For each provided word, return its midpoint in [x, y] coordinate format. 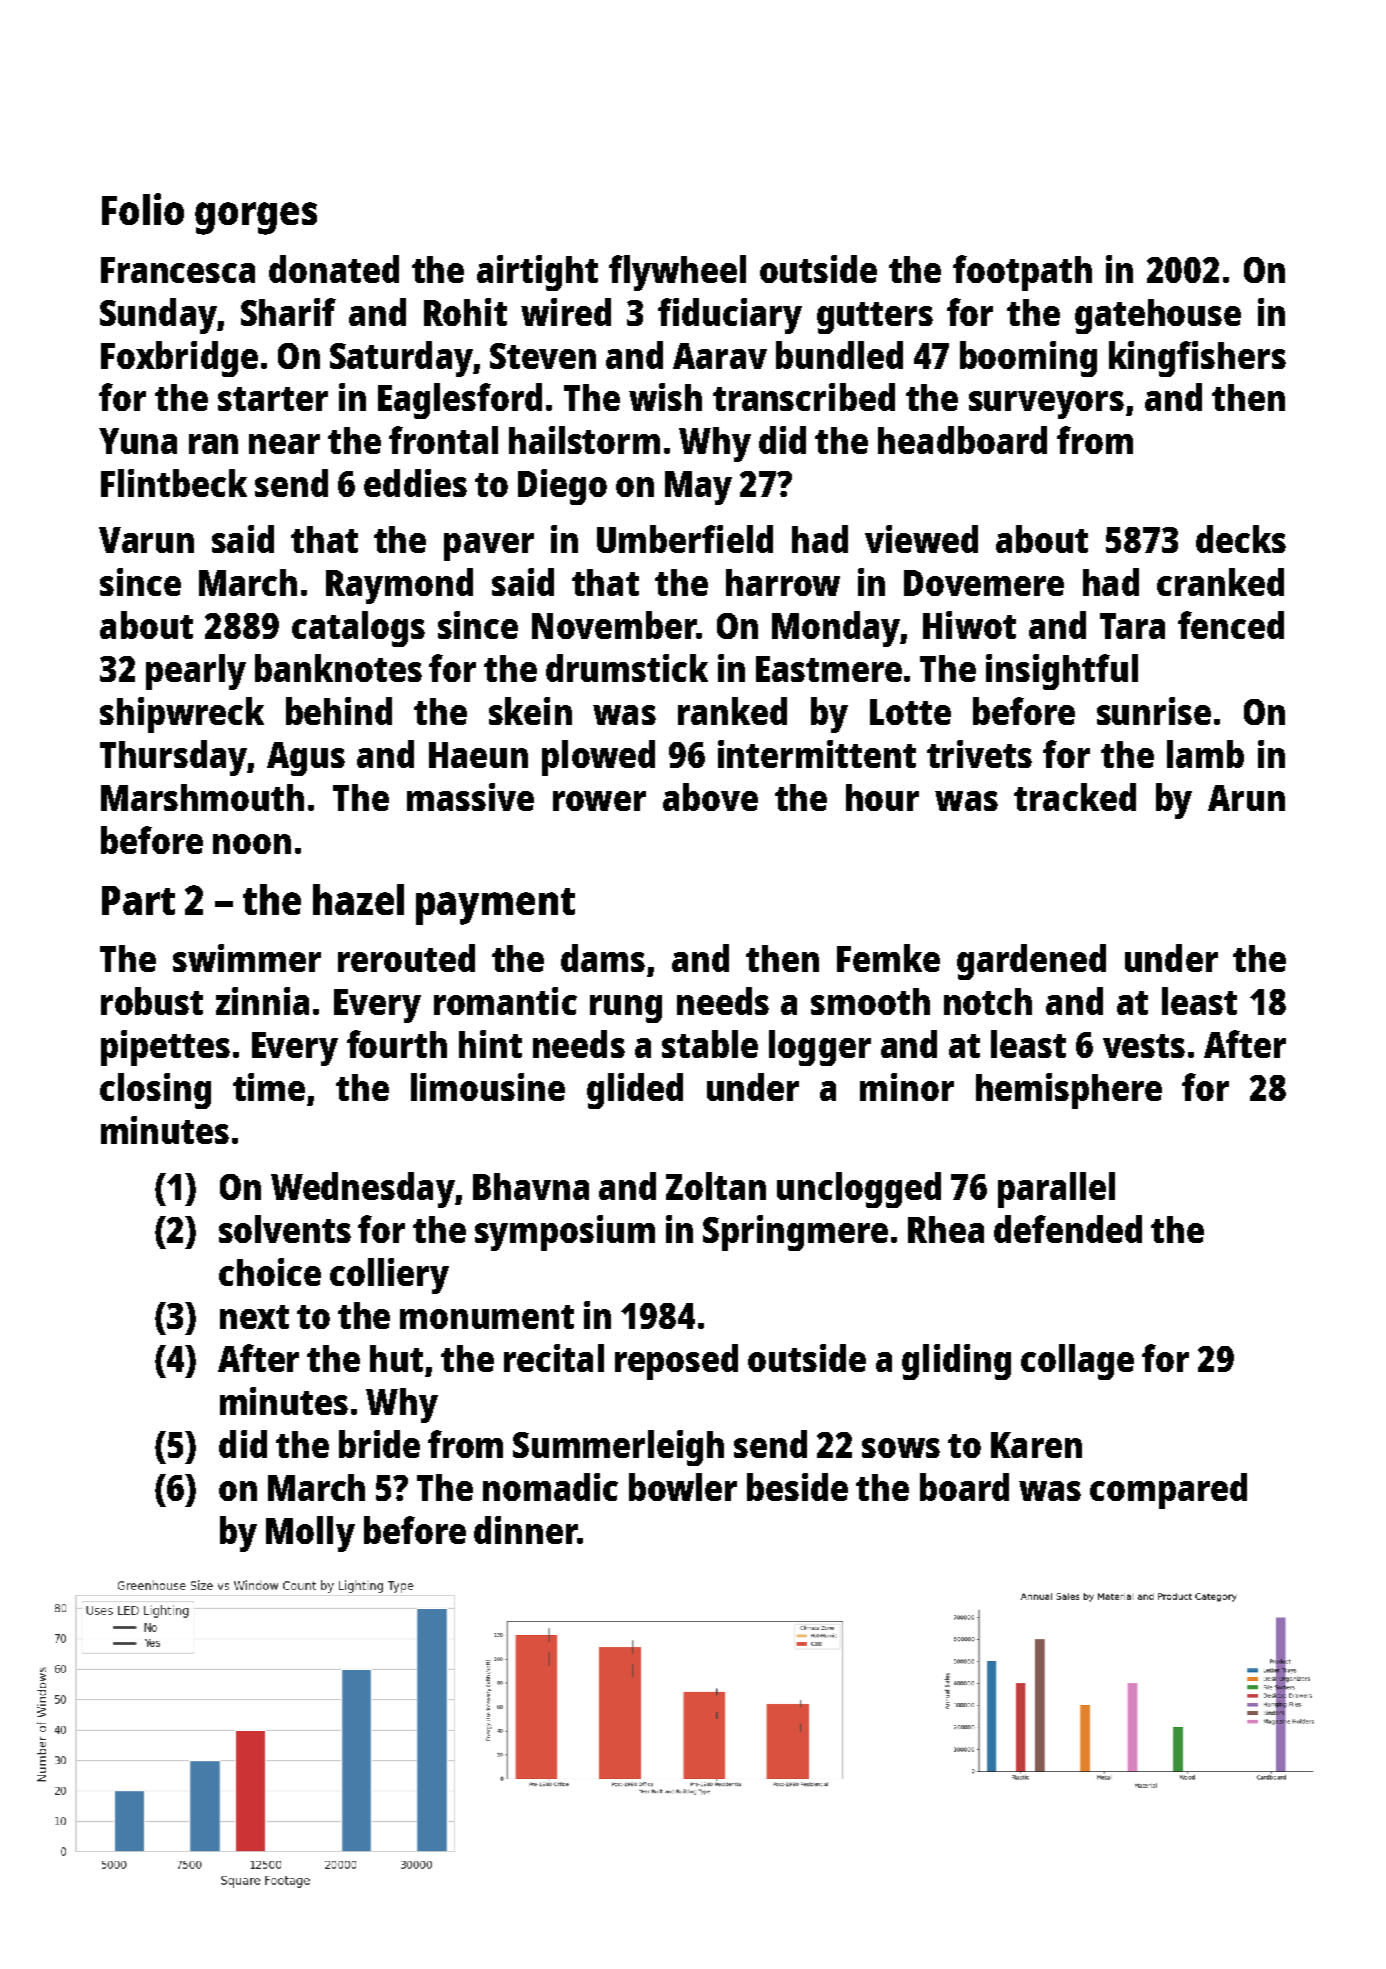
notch [988, 1001]
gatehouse [1158, 316]
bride [379, 1444]
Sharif [288, 312]
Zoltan [716, 1186]
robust [152, 1001]
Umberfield [685, 539]
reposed [676, 1362]
